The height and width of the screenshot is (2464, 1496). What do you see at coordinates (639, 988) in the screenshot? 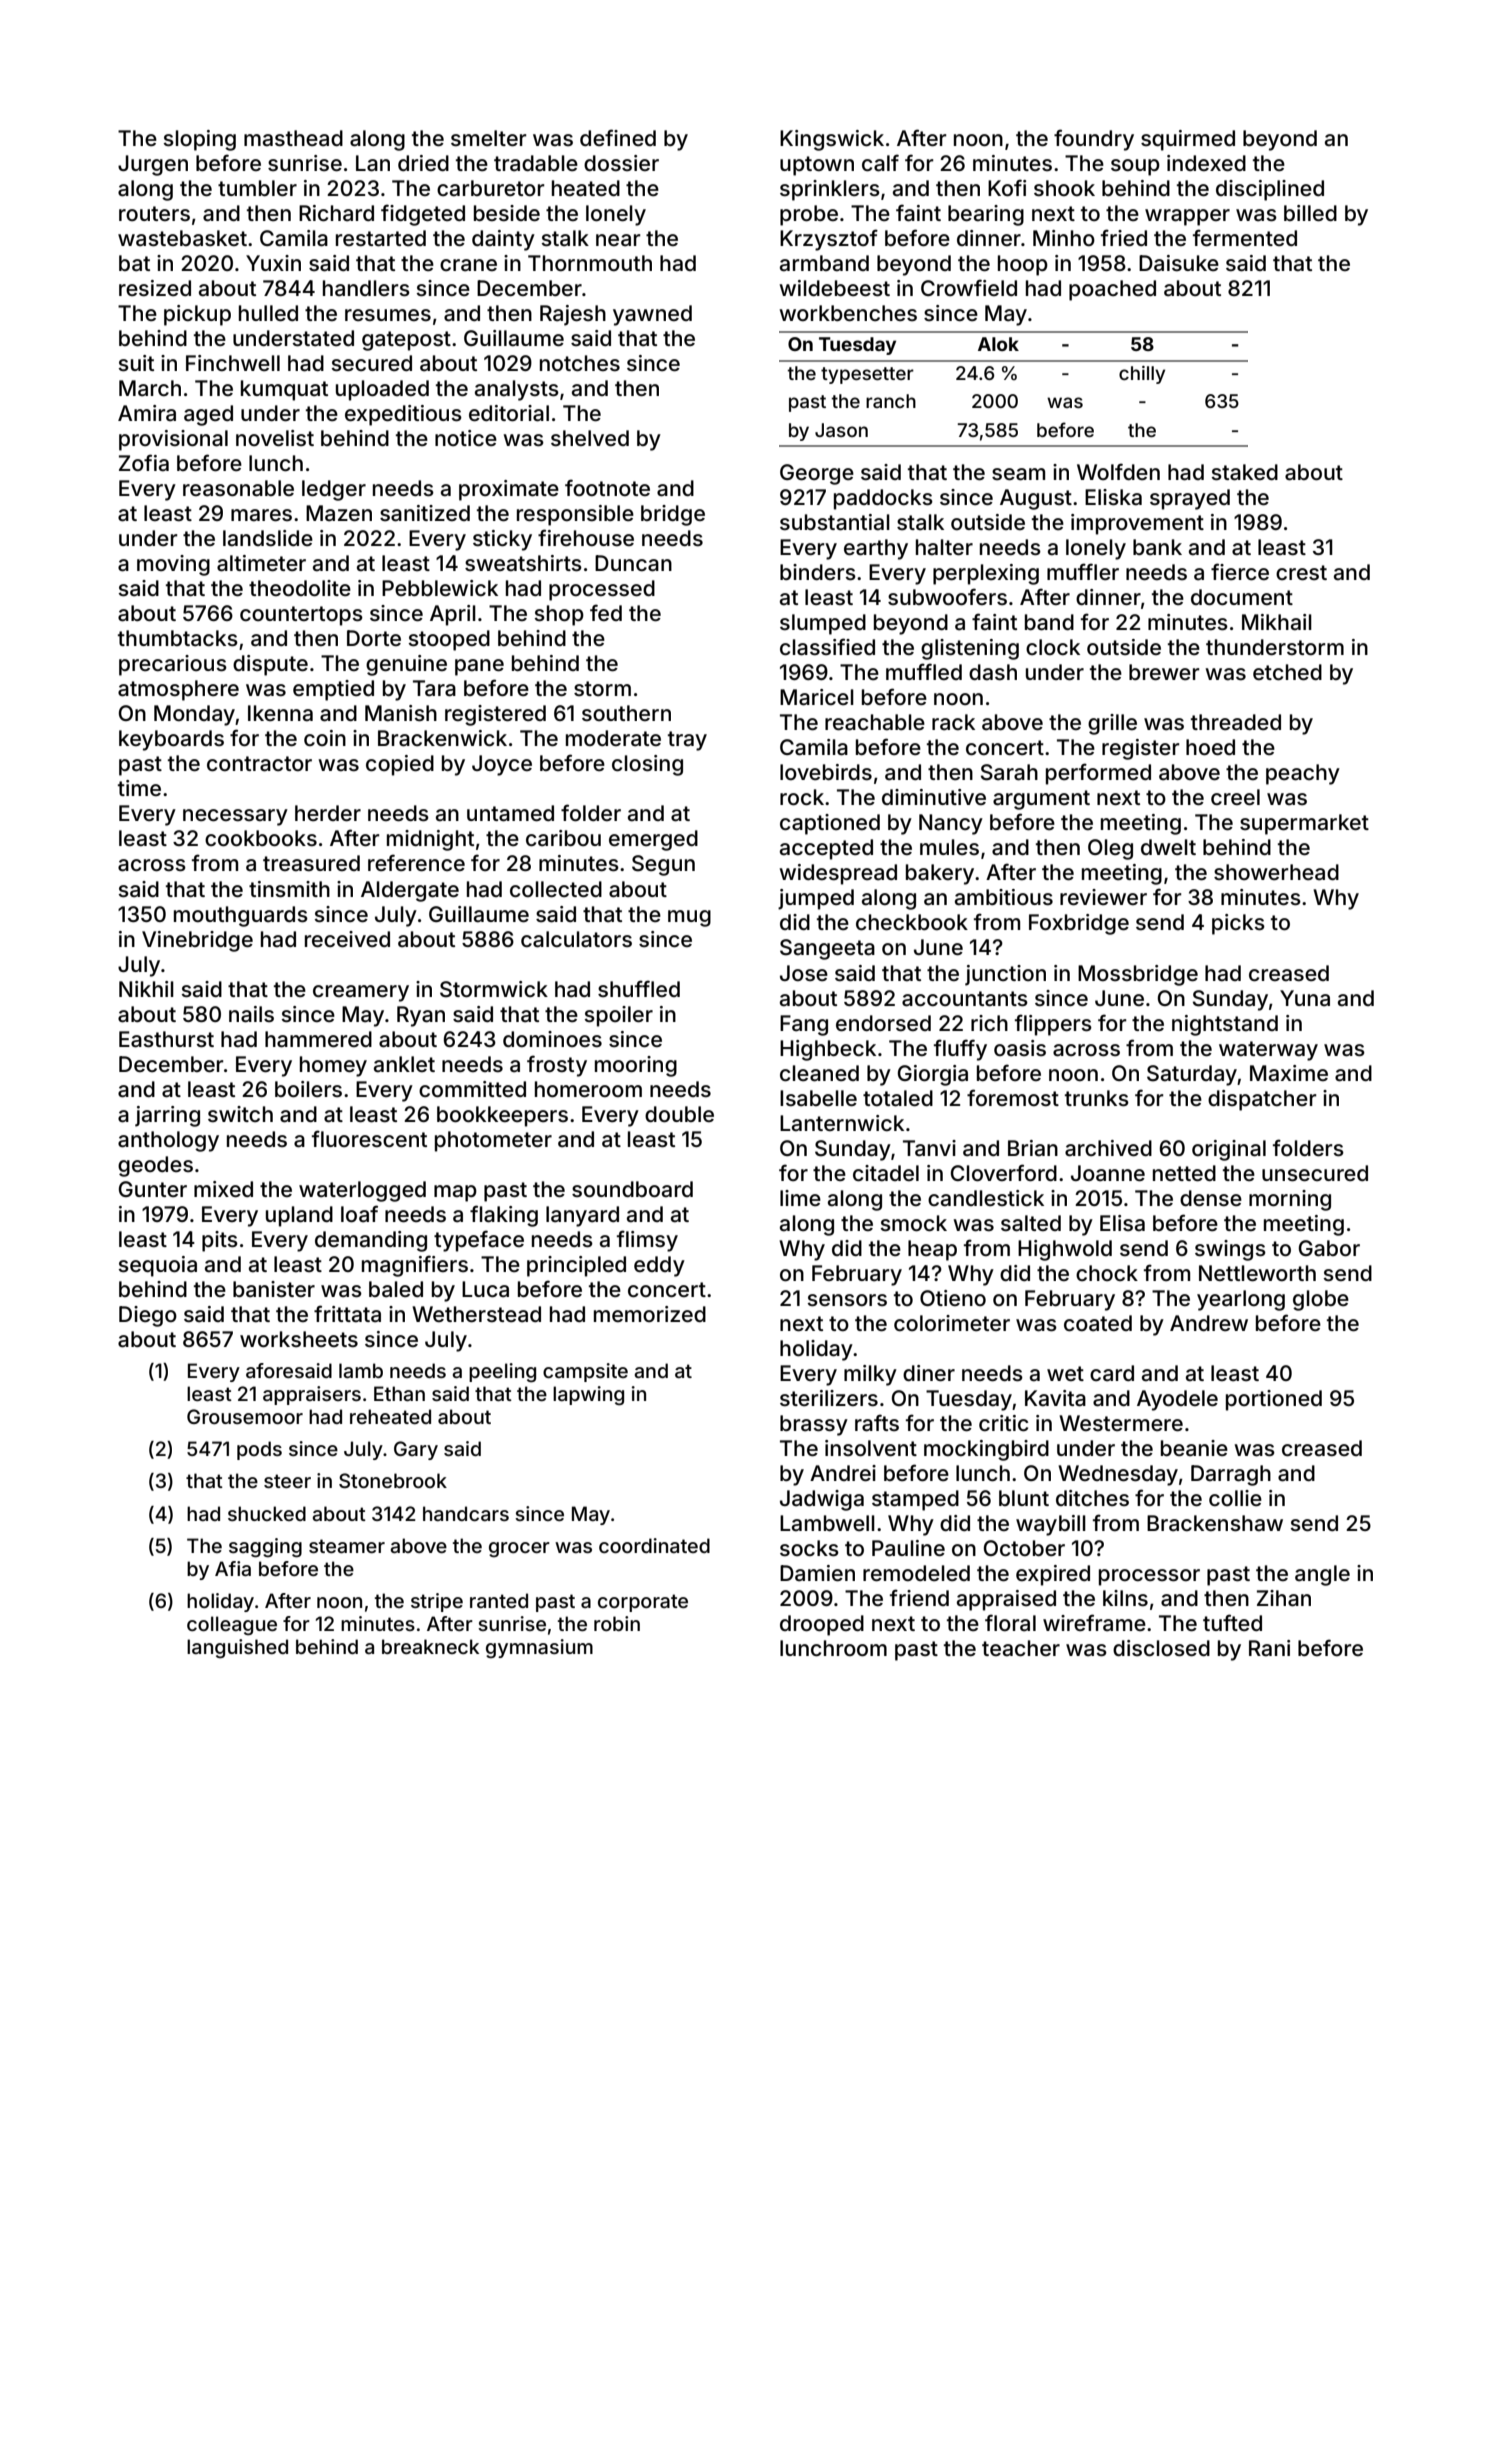
I see `shuffled` at bounding box center [639, 988].
